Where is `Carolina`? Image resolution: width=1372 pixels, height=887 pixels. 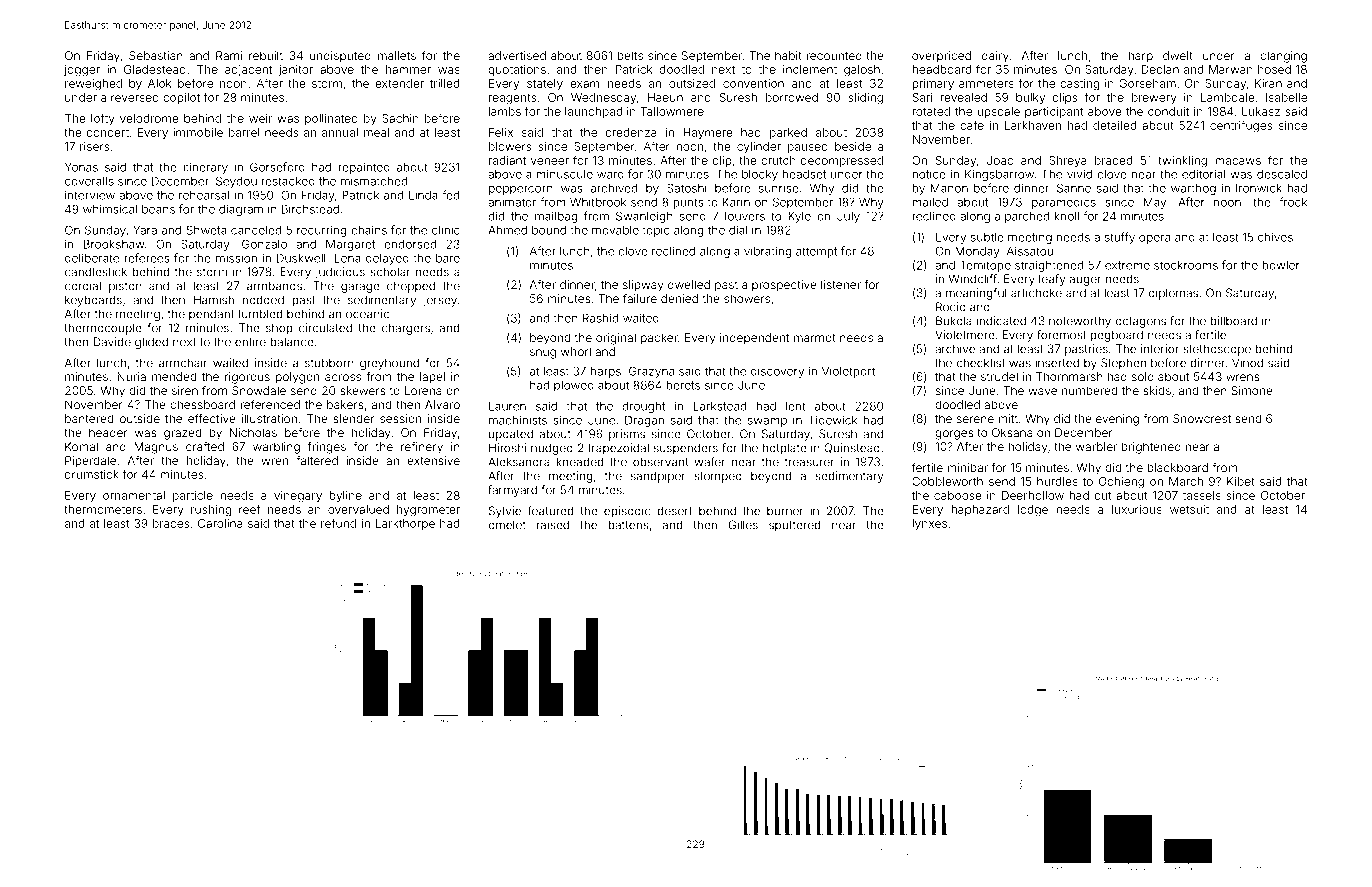
Carolina is located at coordinates (220, 523).
